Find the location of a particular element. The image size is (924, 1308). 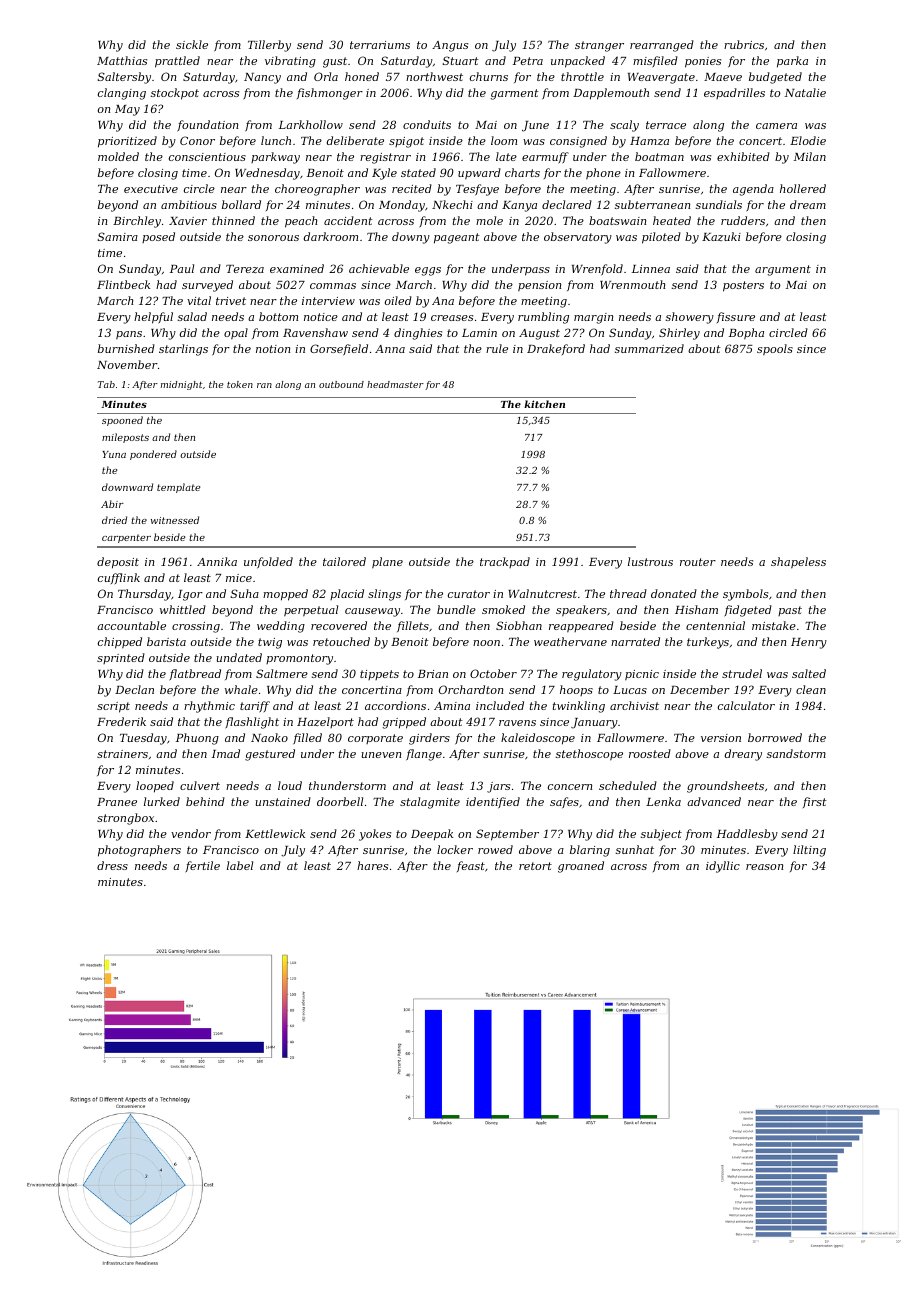

Henry is located at coordinates (809, 643).
